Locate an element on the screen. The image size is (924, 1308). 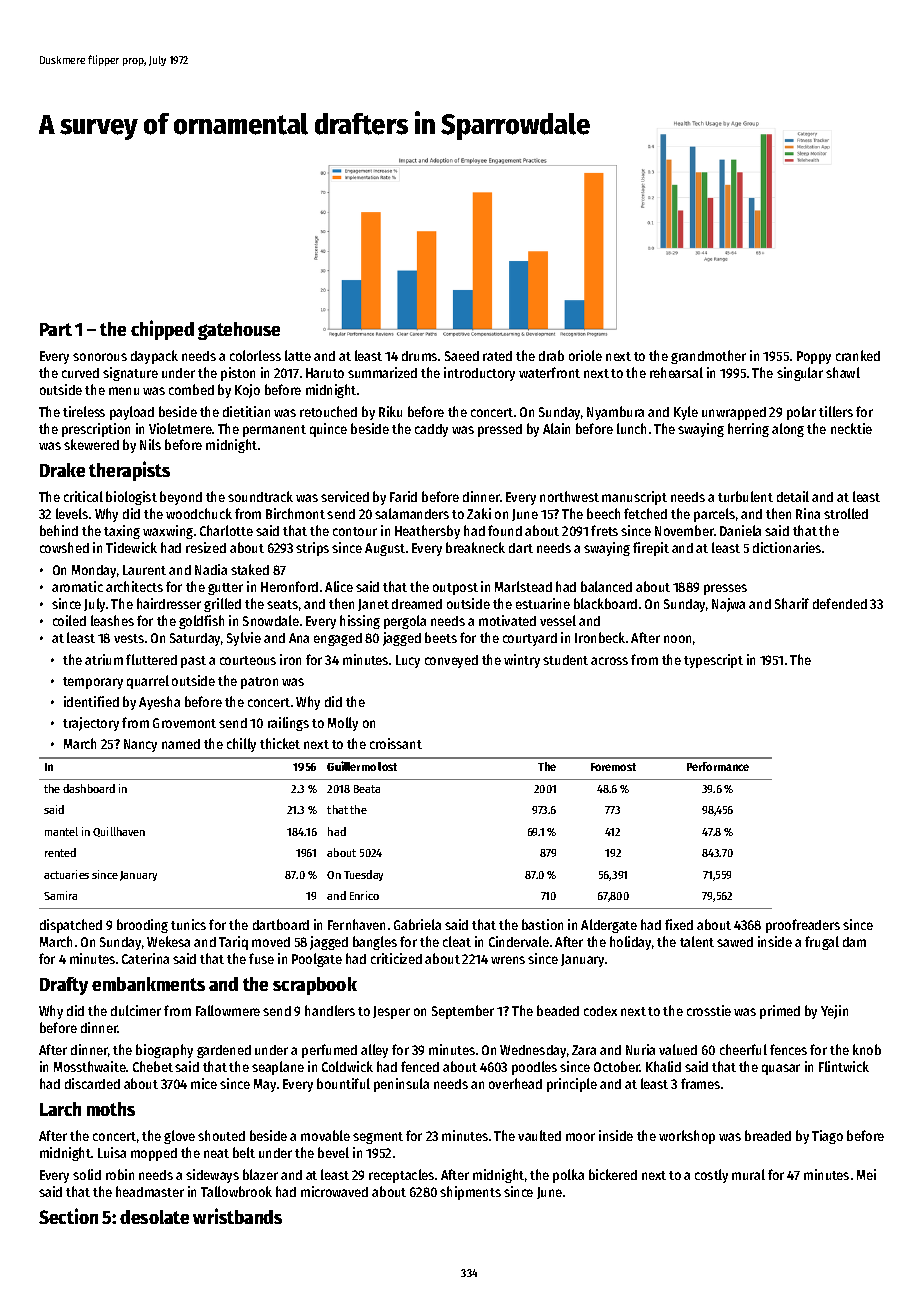
Zaki is located at coordinates (479, 513).
